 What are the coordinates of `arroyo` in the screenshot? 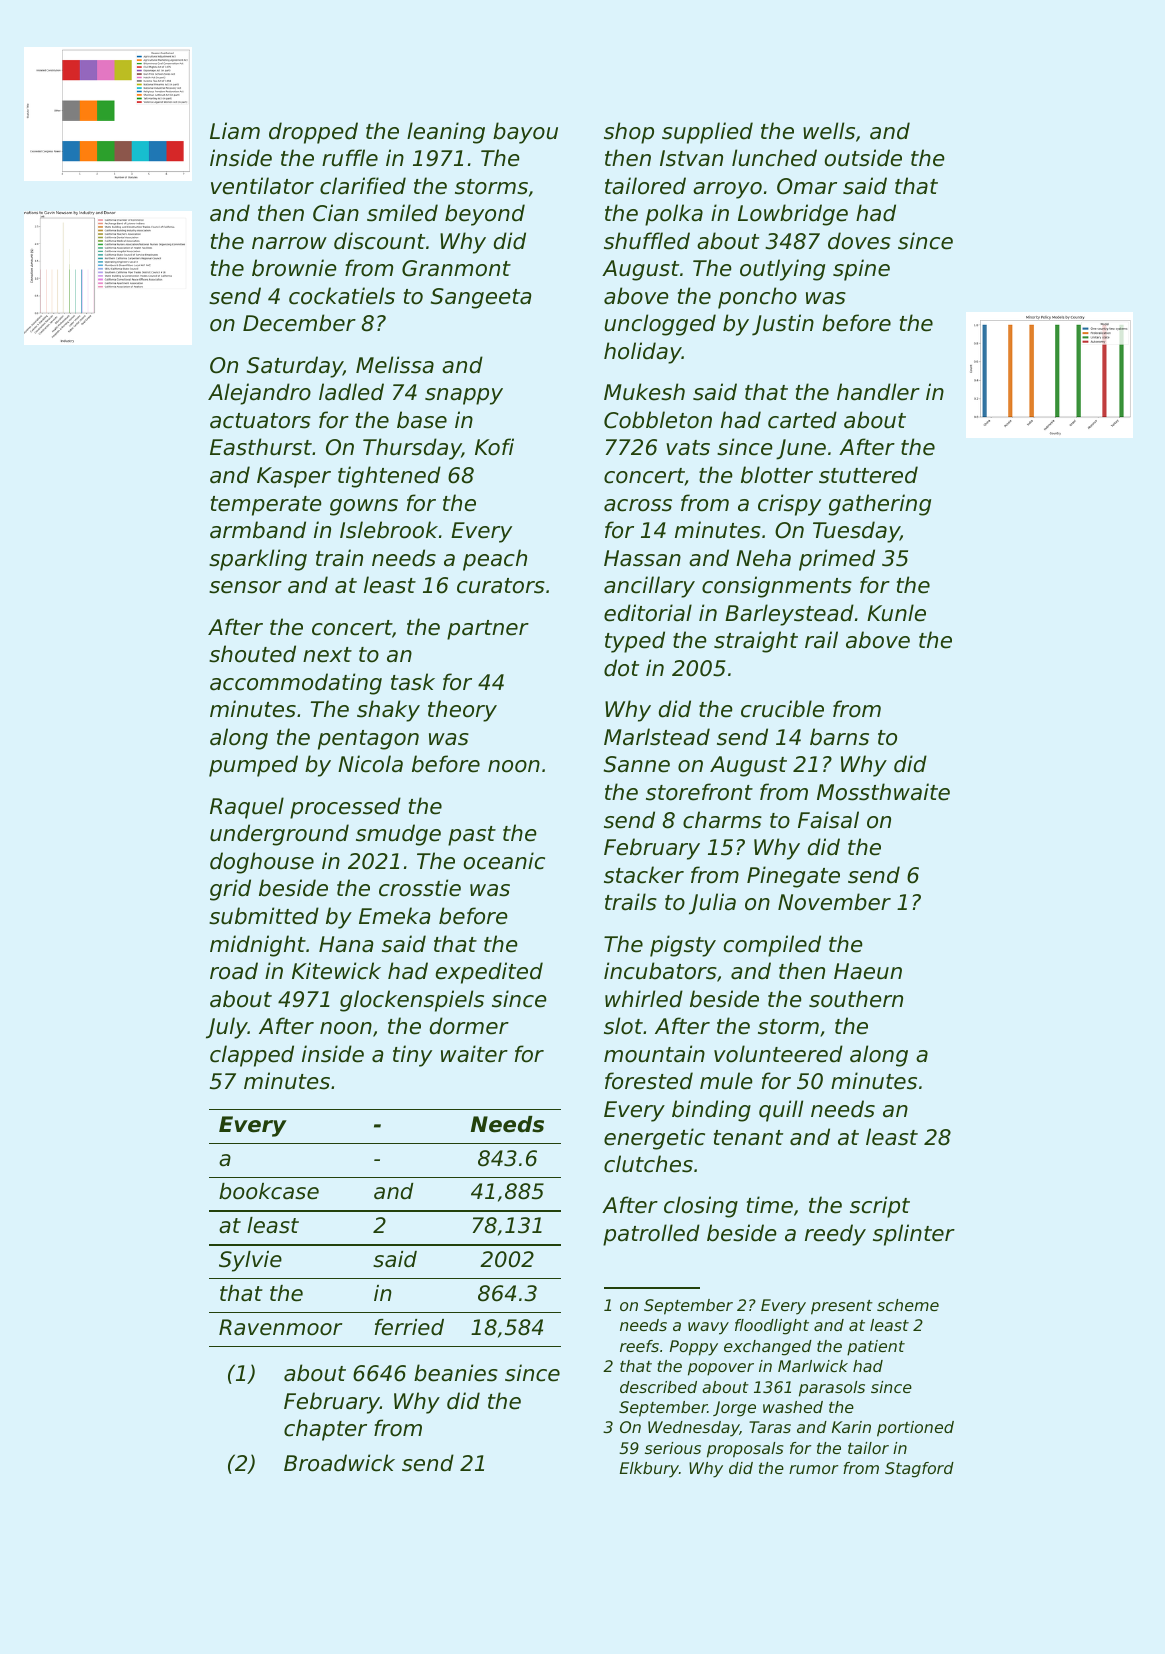 It's located at (727, 190).
